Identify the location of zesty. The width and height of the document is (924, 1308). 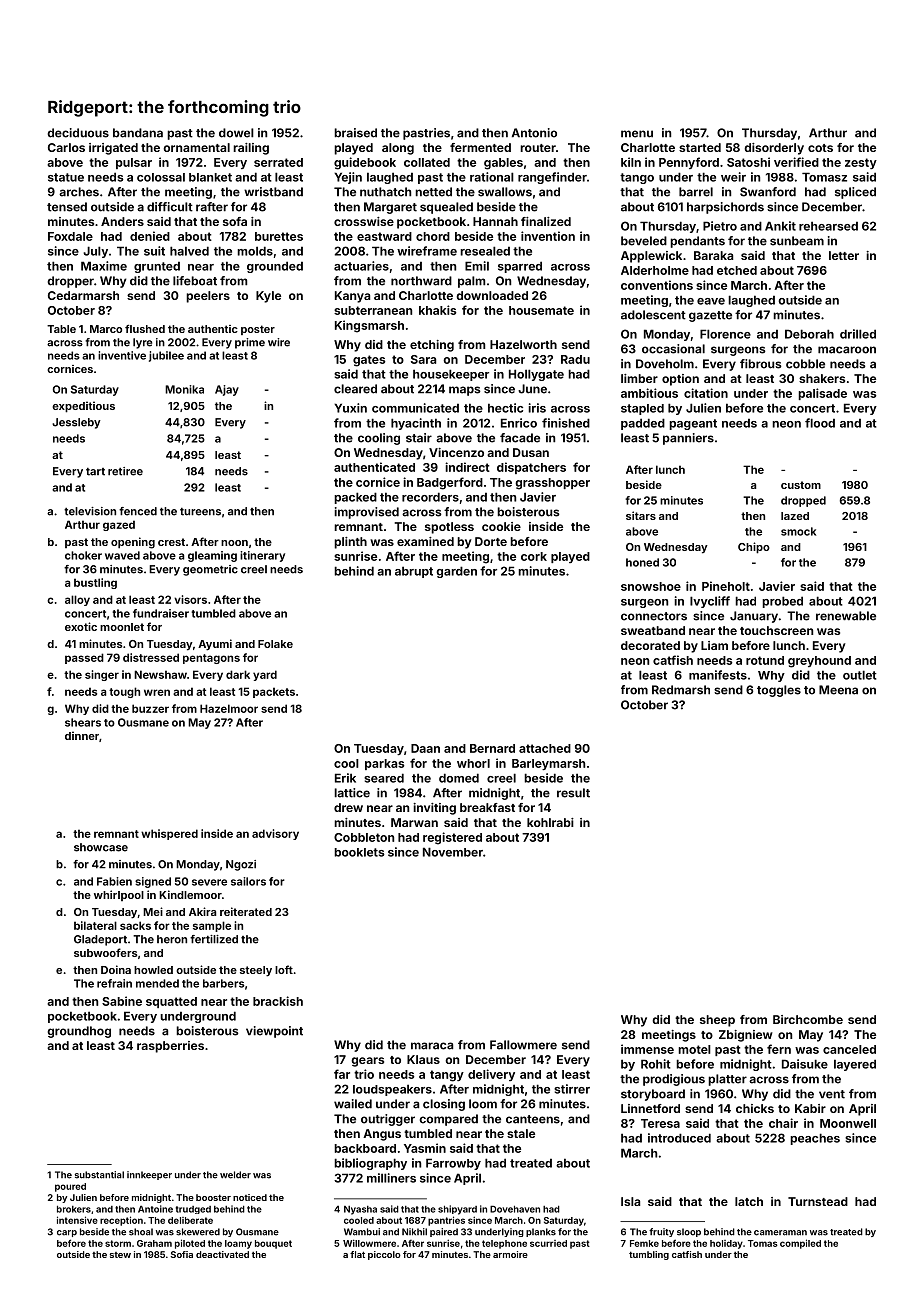
(861, 163).
